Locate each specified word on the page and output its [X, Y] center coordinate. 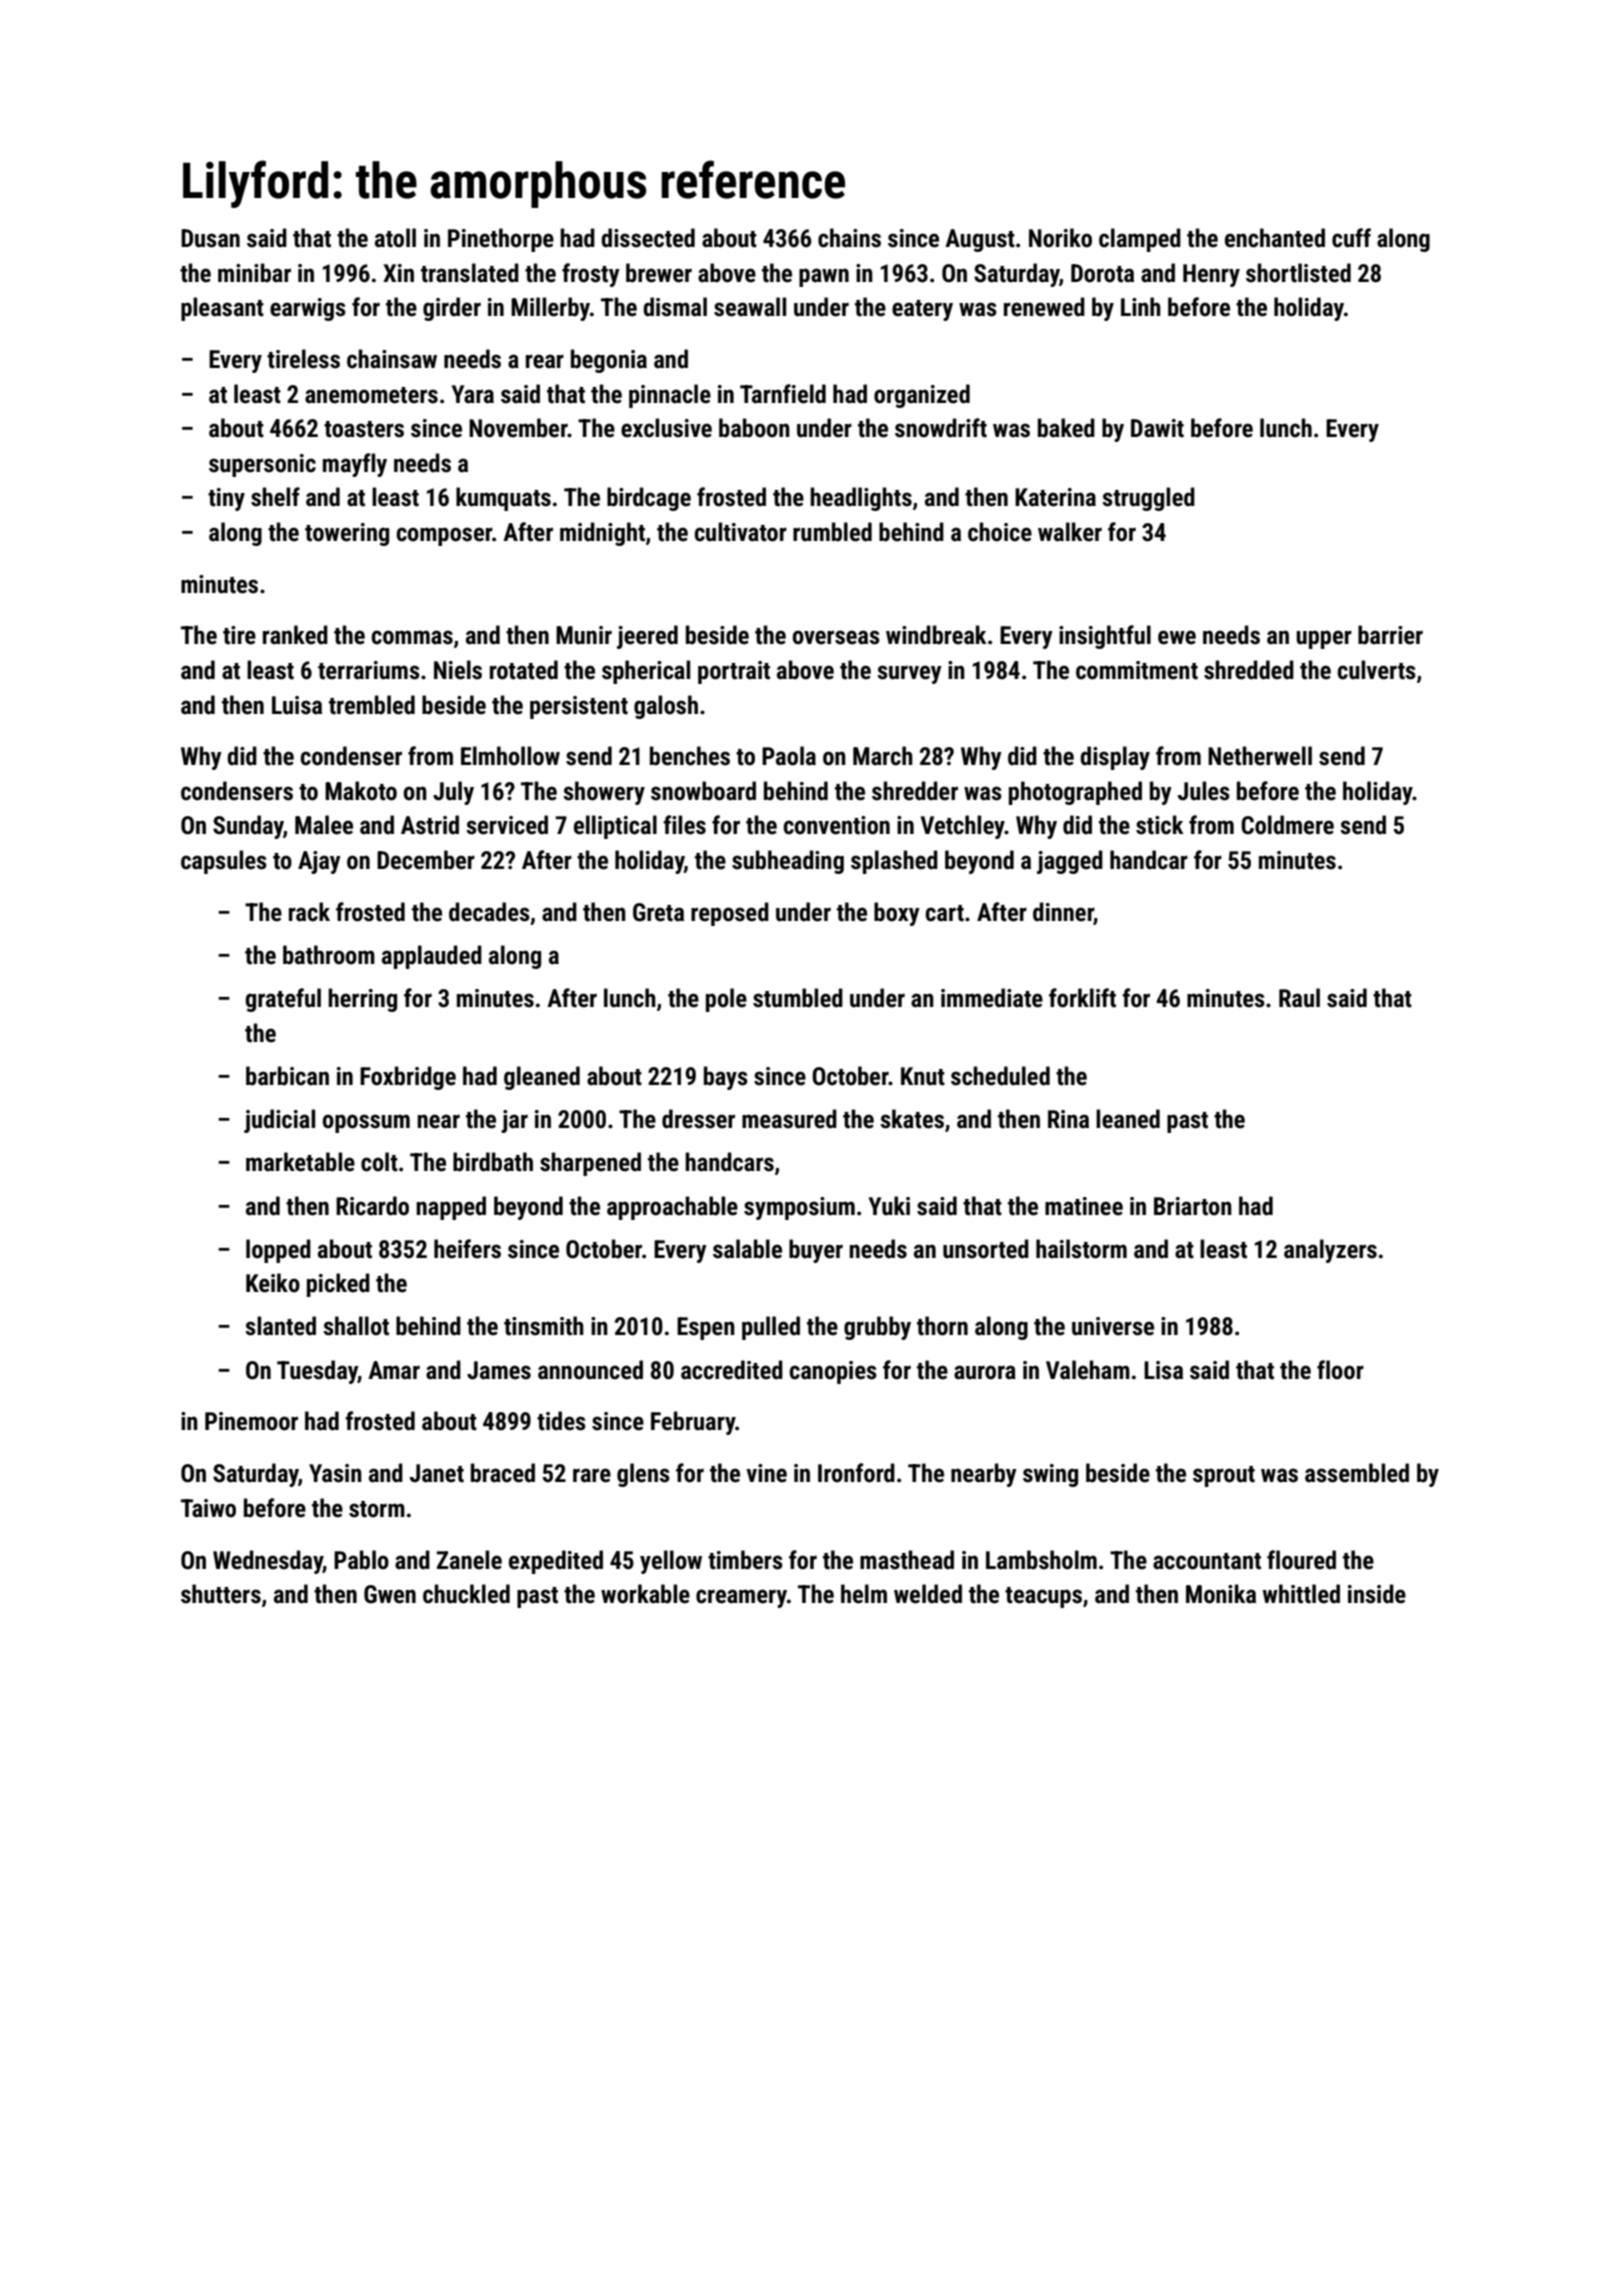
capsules [224, 862]
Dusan [210, 238]
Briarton [1193, 1206]
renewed [1044, 307]
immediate [992, 998]
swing [1050, 1475]
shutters [221, 1594]
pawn [824, 277]
